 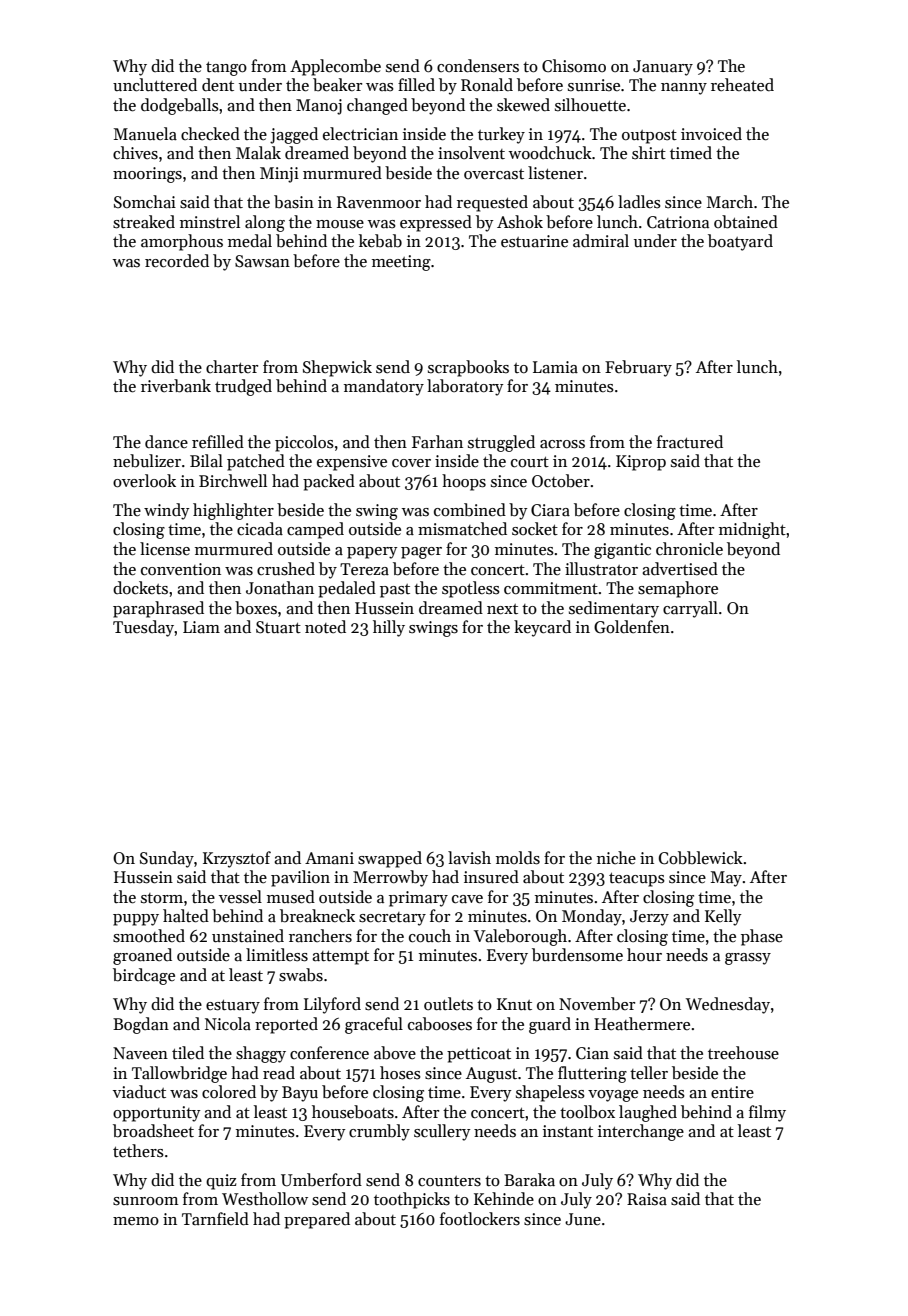 What do you see at coordinates (138, 1151) in the screenshot?
I see `tethers` at bounding box center [138, 1151].
